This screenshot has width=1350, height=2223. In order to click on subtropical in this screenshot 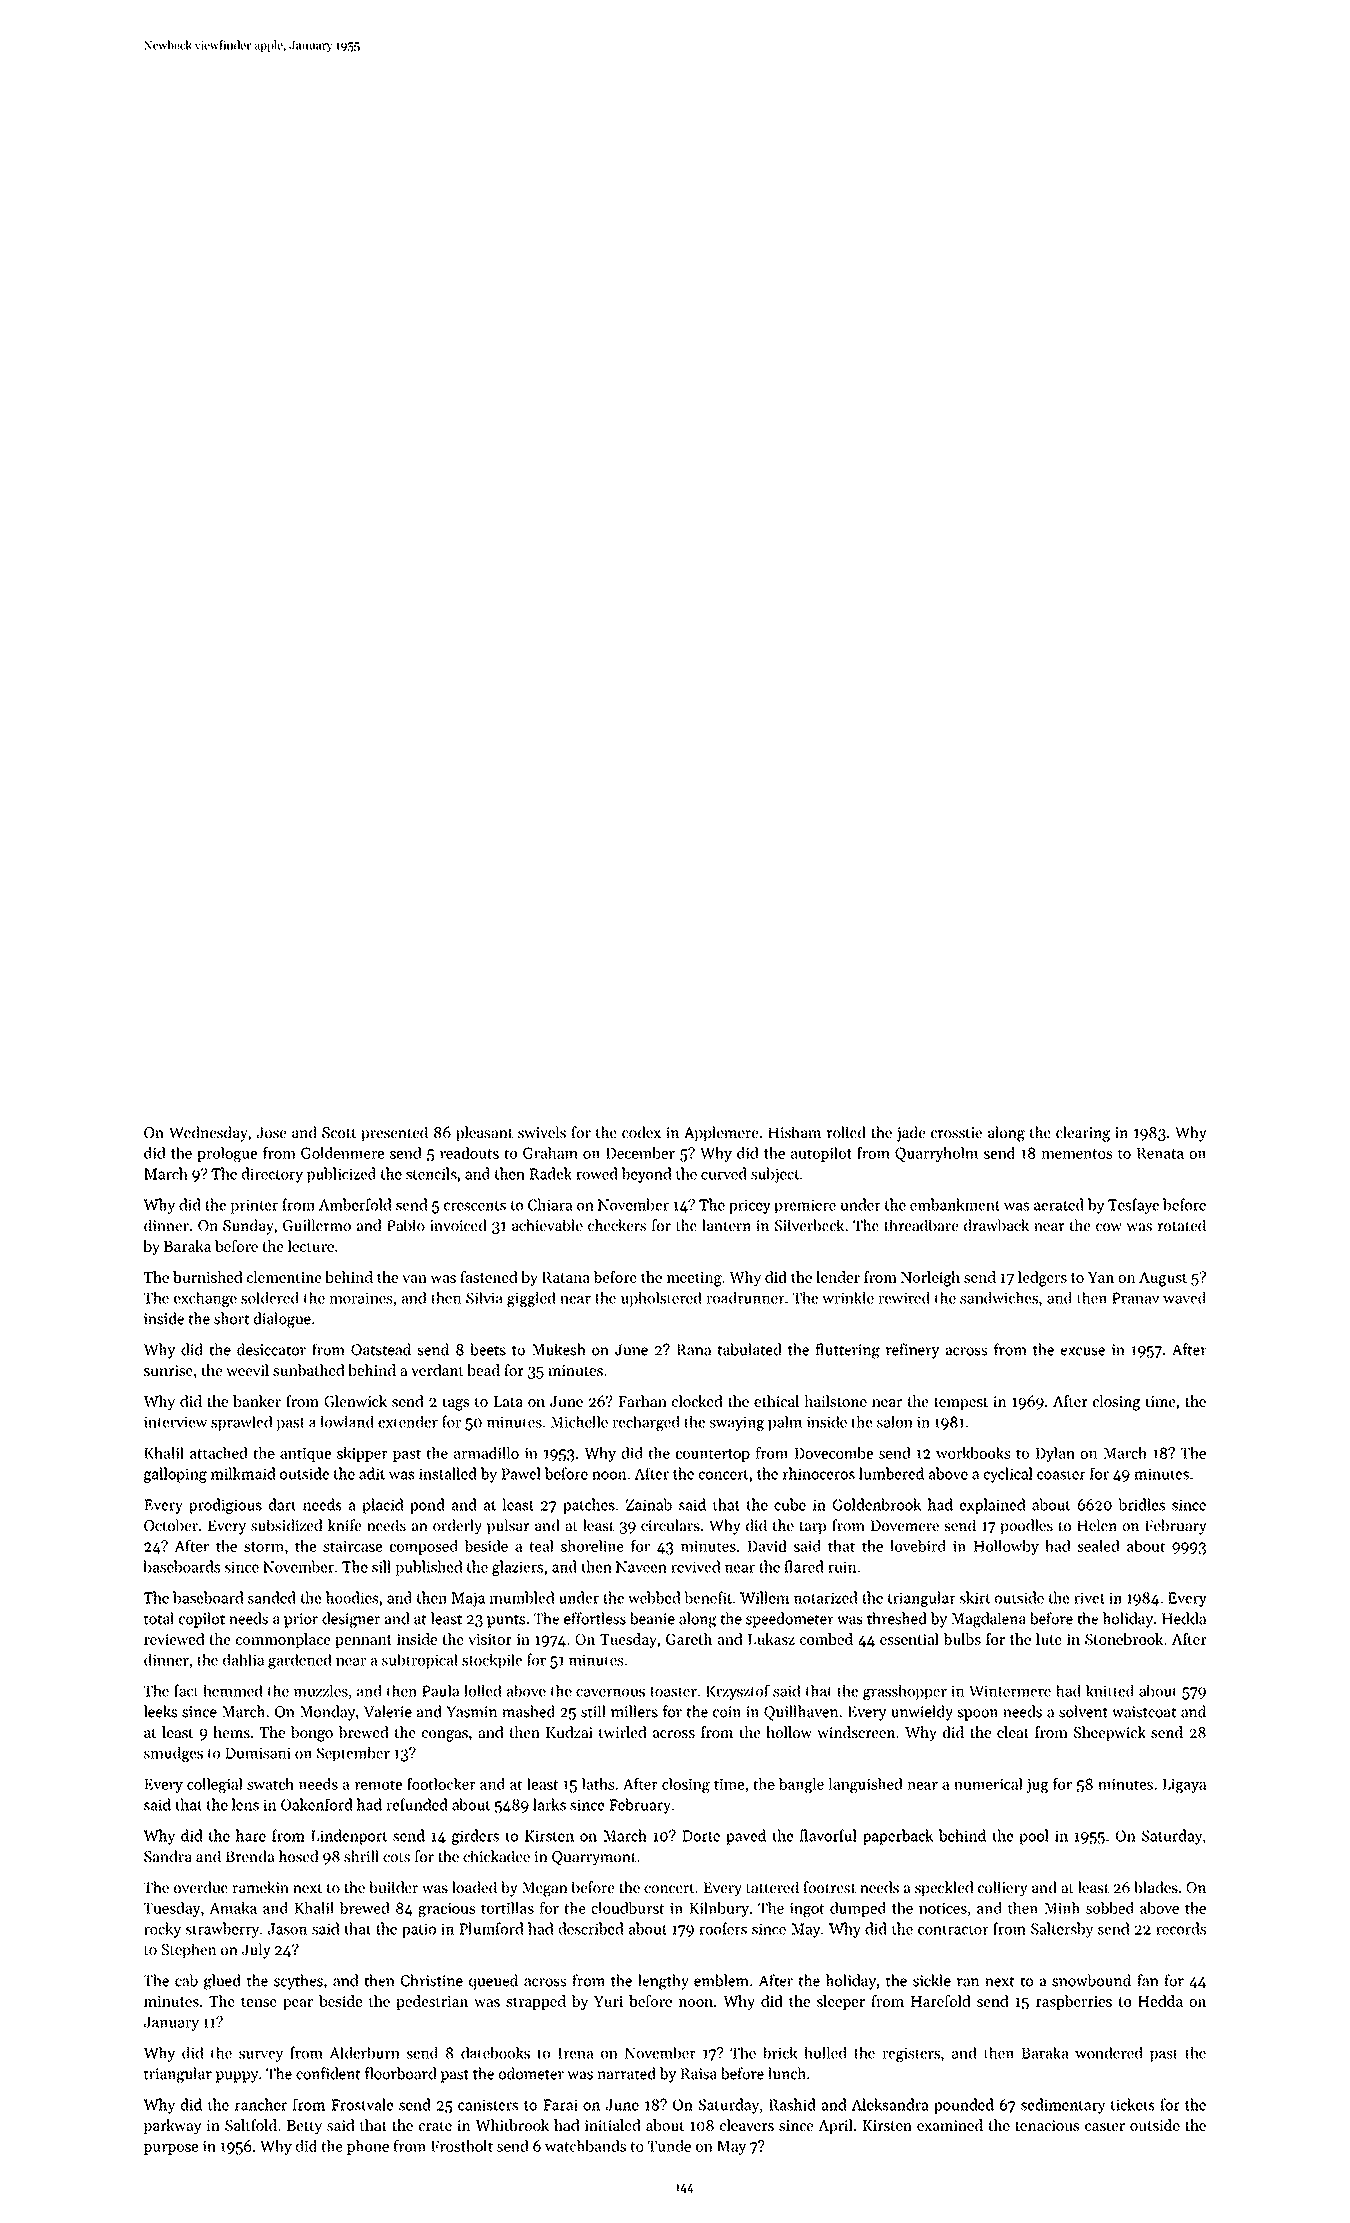, I will do `click(419, 1661)`.
